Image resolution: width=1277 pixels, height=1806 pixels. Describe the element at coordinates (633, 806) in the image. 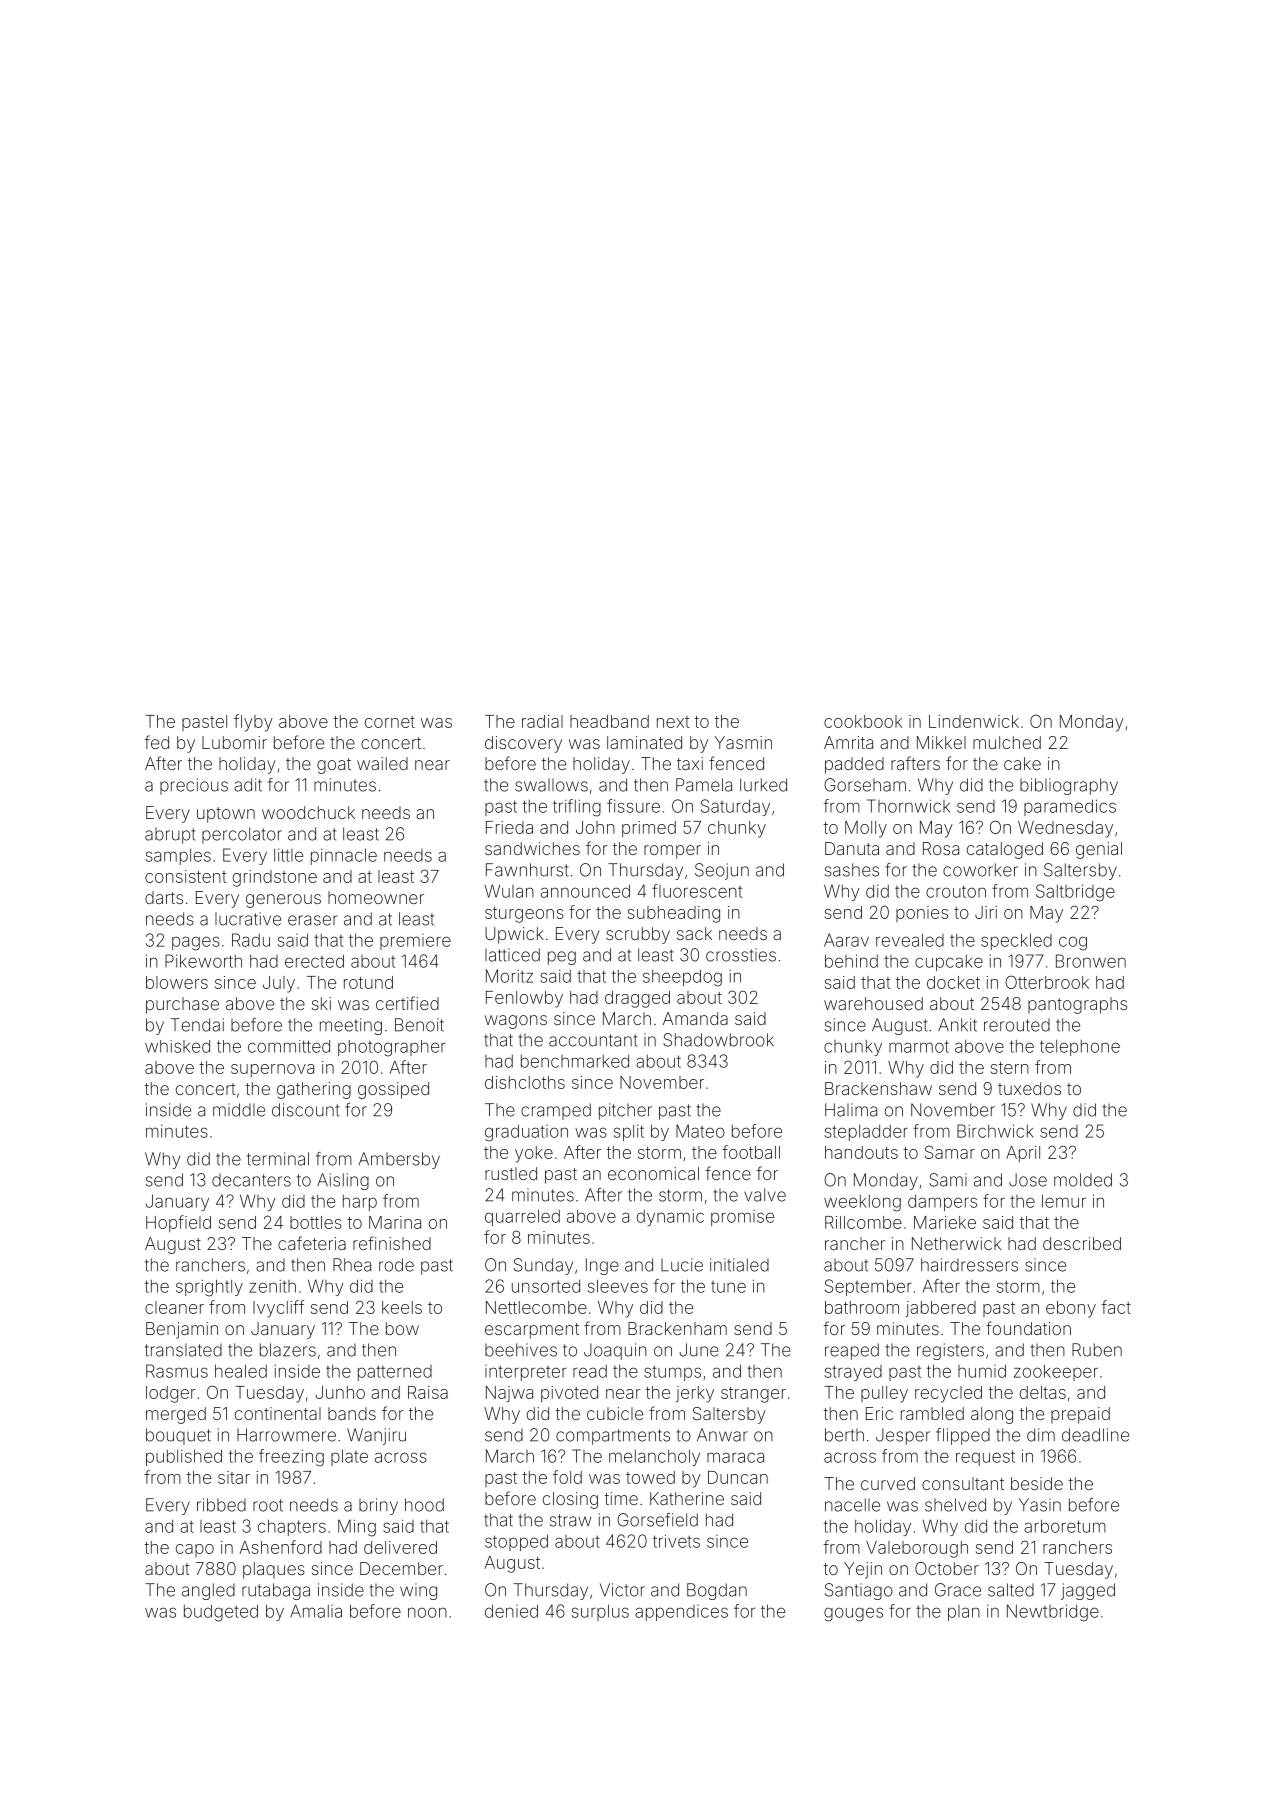

I see `fissure` at that location.
